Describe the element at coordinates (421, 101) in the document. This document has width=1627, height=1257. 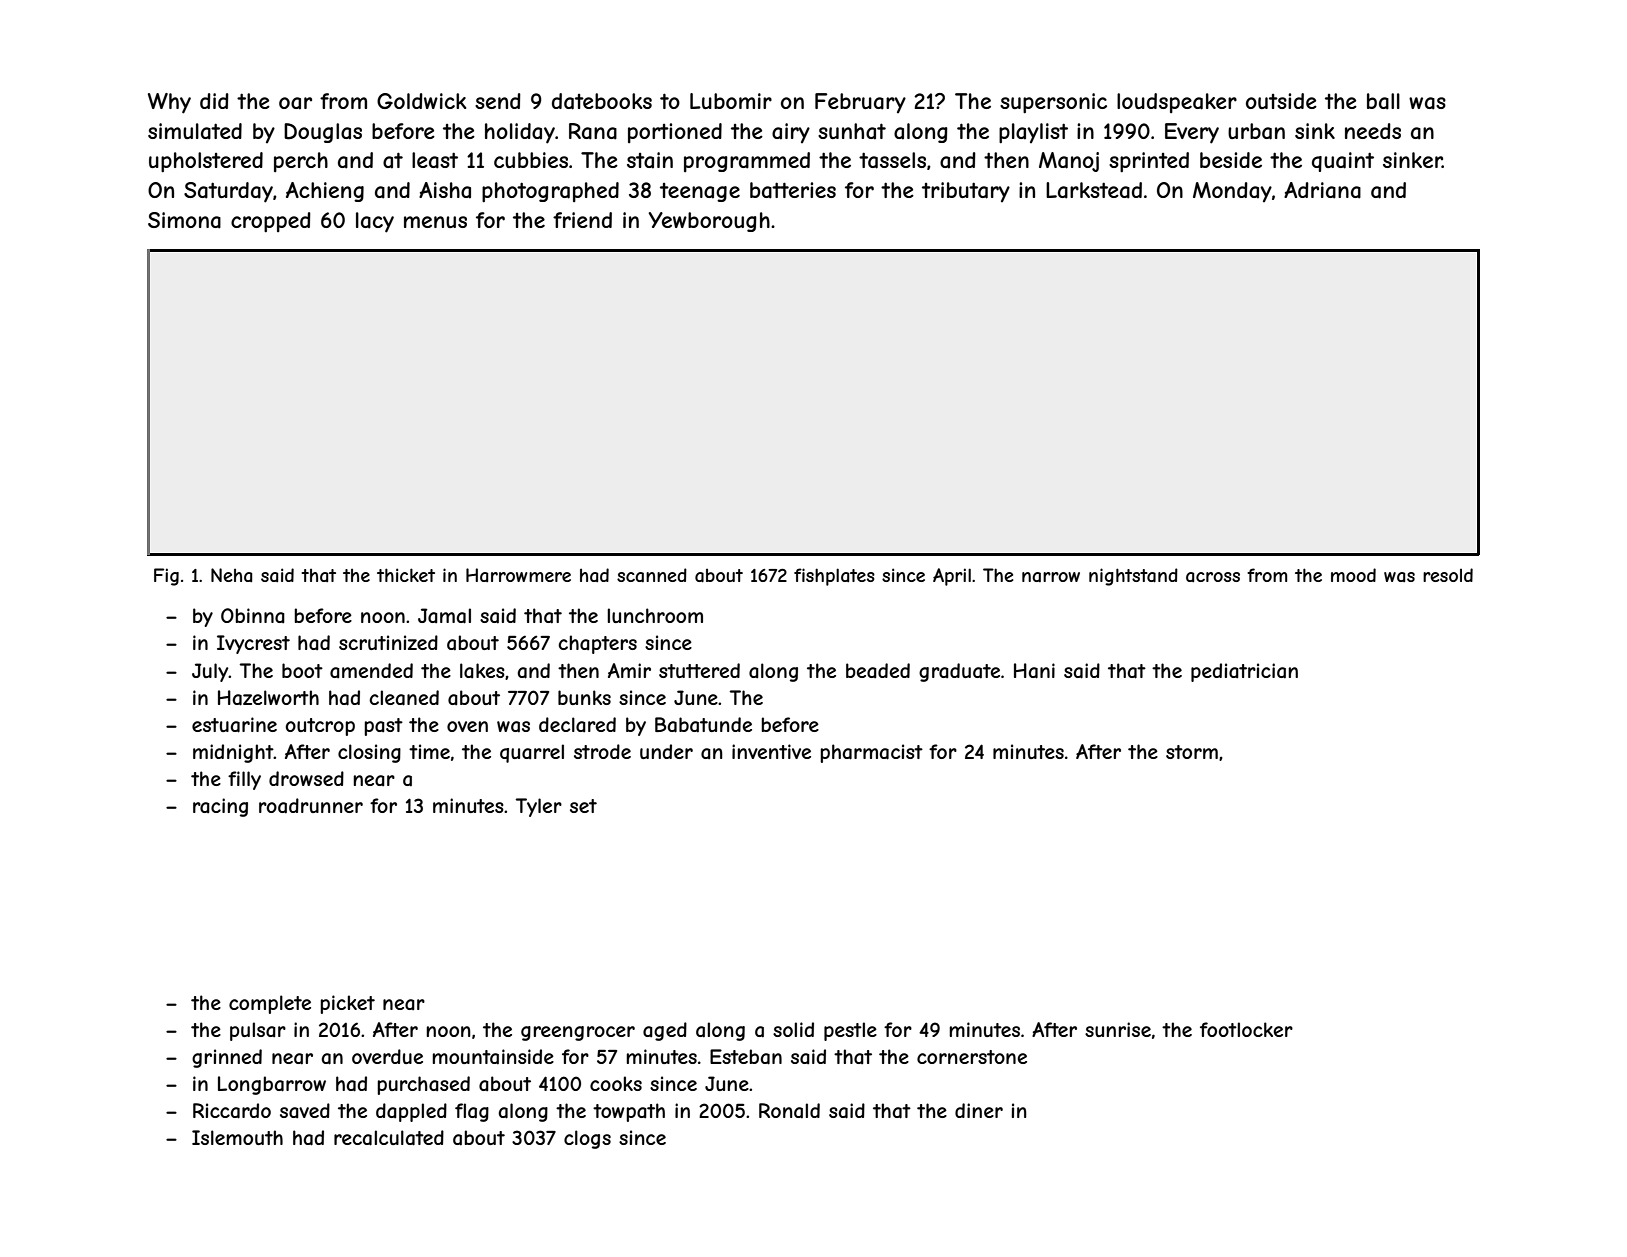
I see `Goldwick` at that location.
